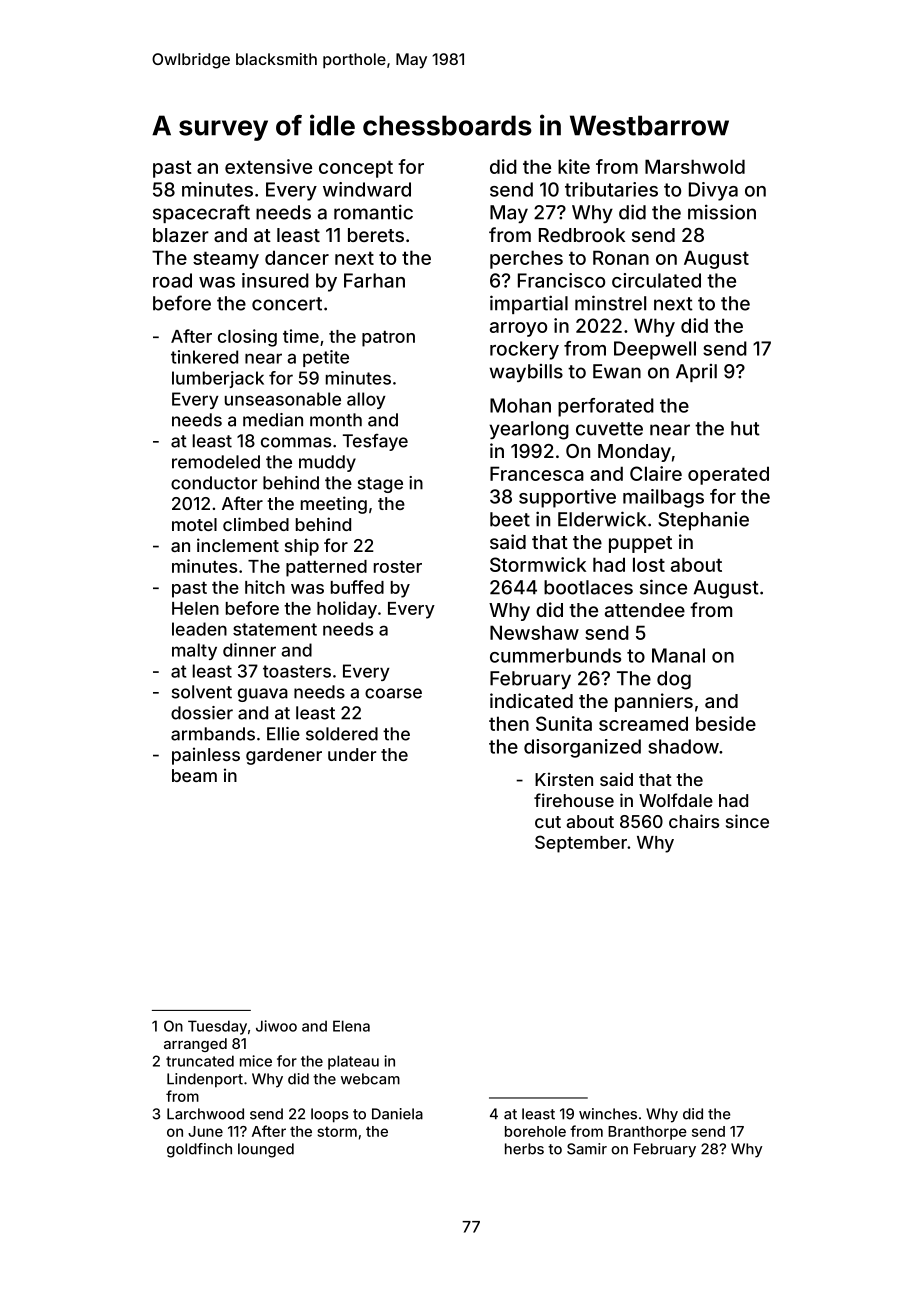  I want to click on chairs, so click(694, 821).
